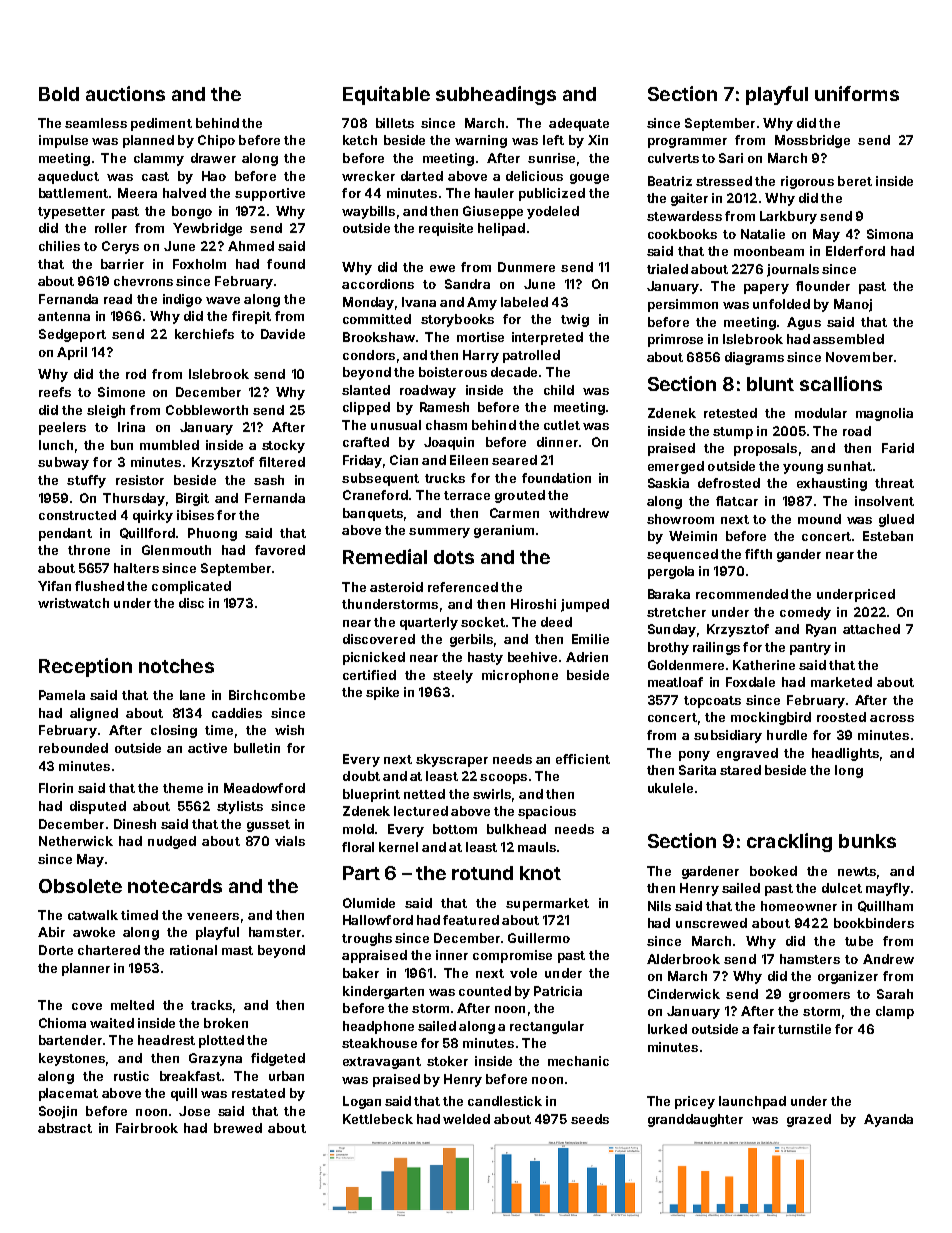 Image resolution: width=952 pixels, height=1233 pixels. I want to click on adequate, so click(579, 124).
